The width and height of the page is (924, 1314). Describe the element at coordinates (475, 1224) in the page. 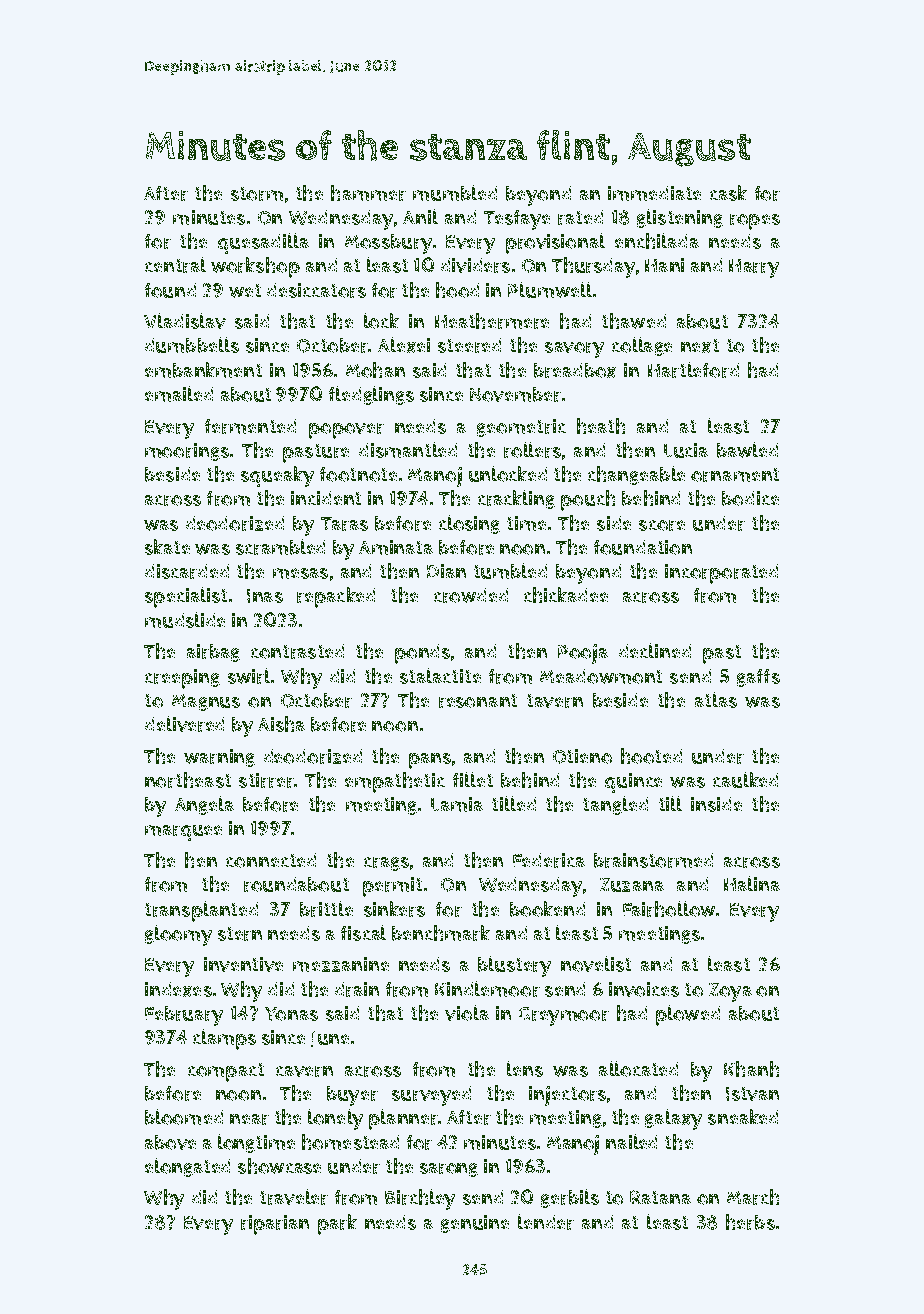

I see `genuine` at that location.
